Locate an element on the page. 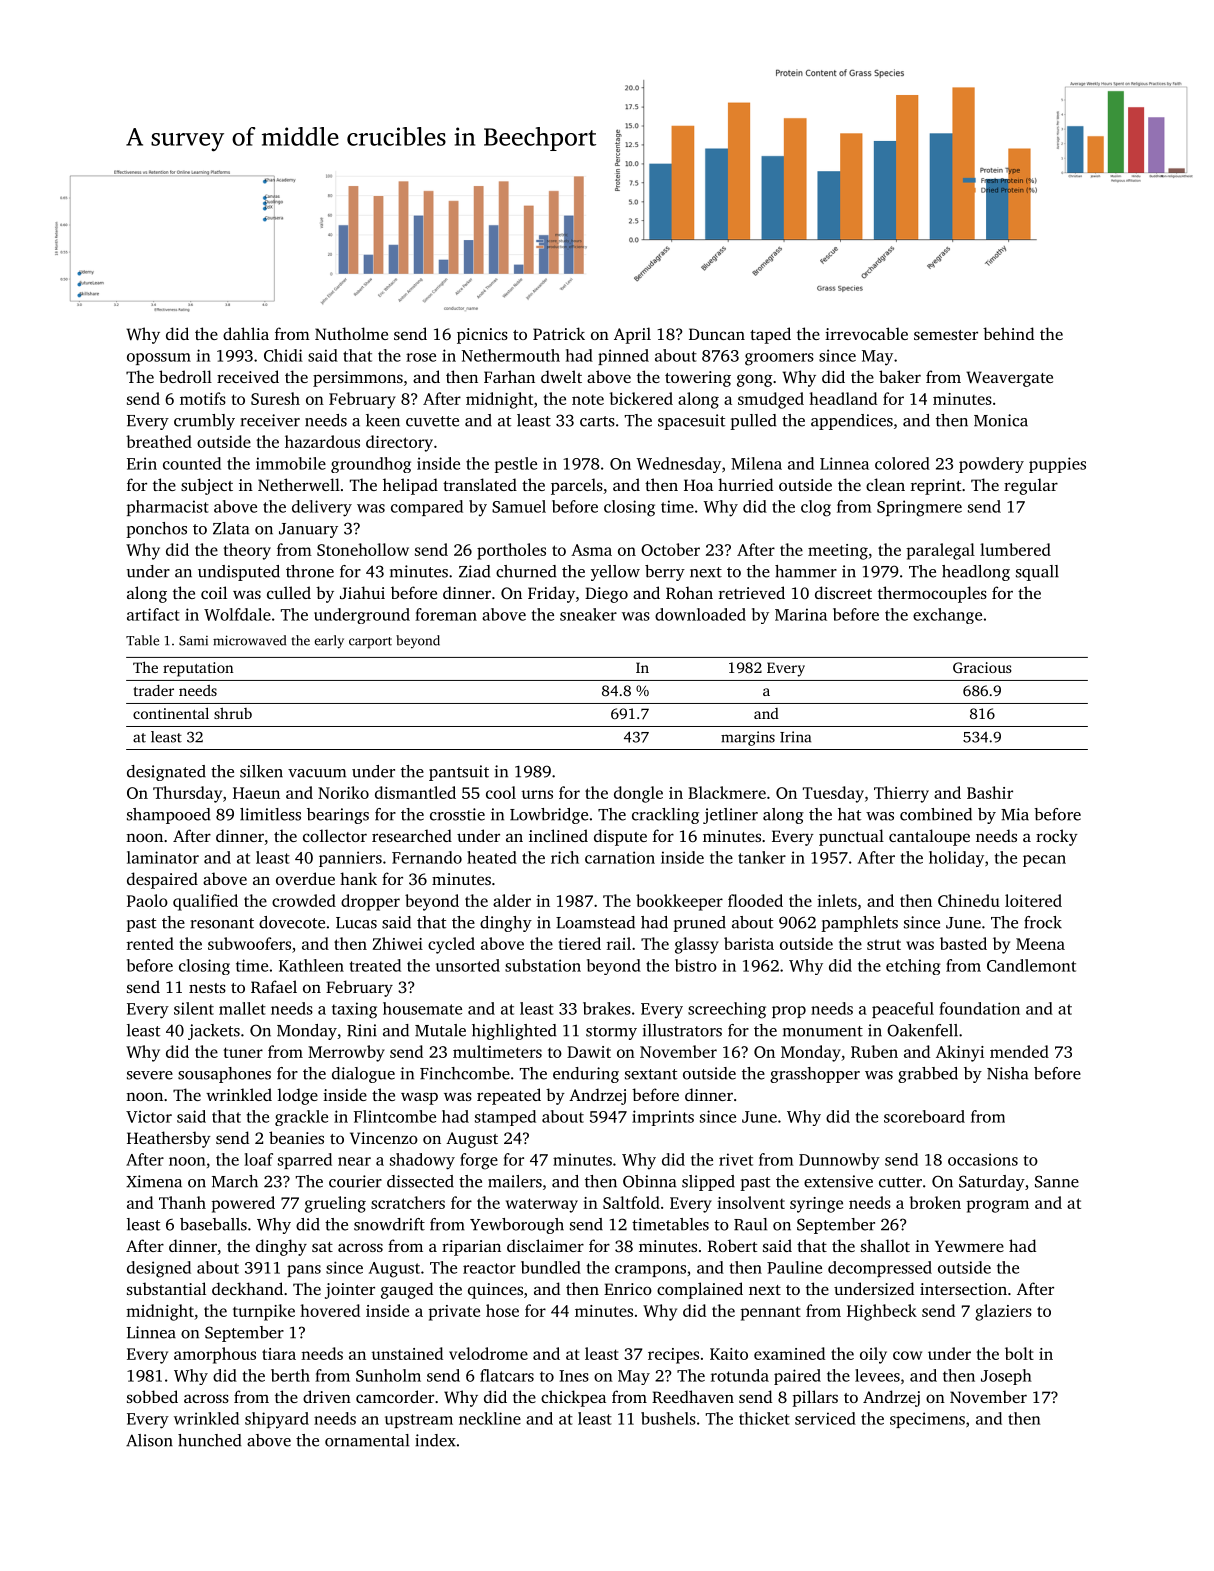 Image resolution: width=1214 pixels, height=1571 pixels. specimens is located at coordinates (927, 1420).
